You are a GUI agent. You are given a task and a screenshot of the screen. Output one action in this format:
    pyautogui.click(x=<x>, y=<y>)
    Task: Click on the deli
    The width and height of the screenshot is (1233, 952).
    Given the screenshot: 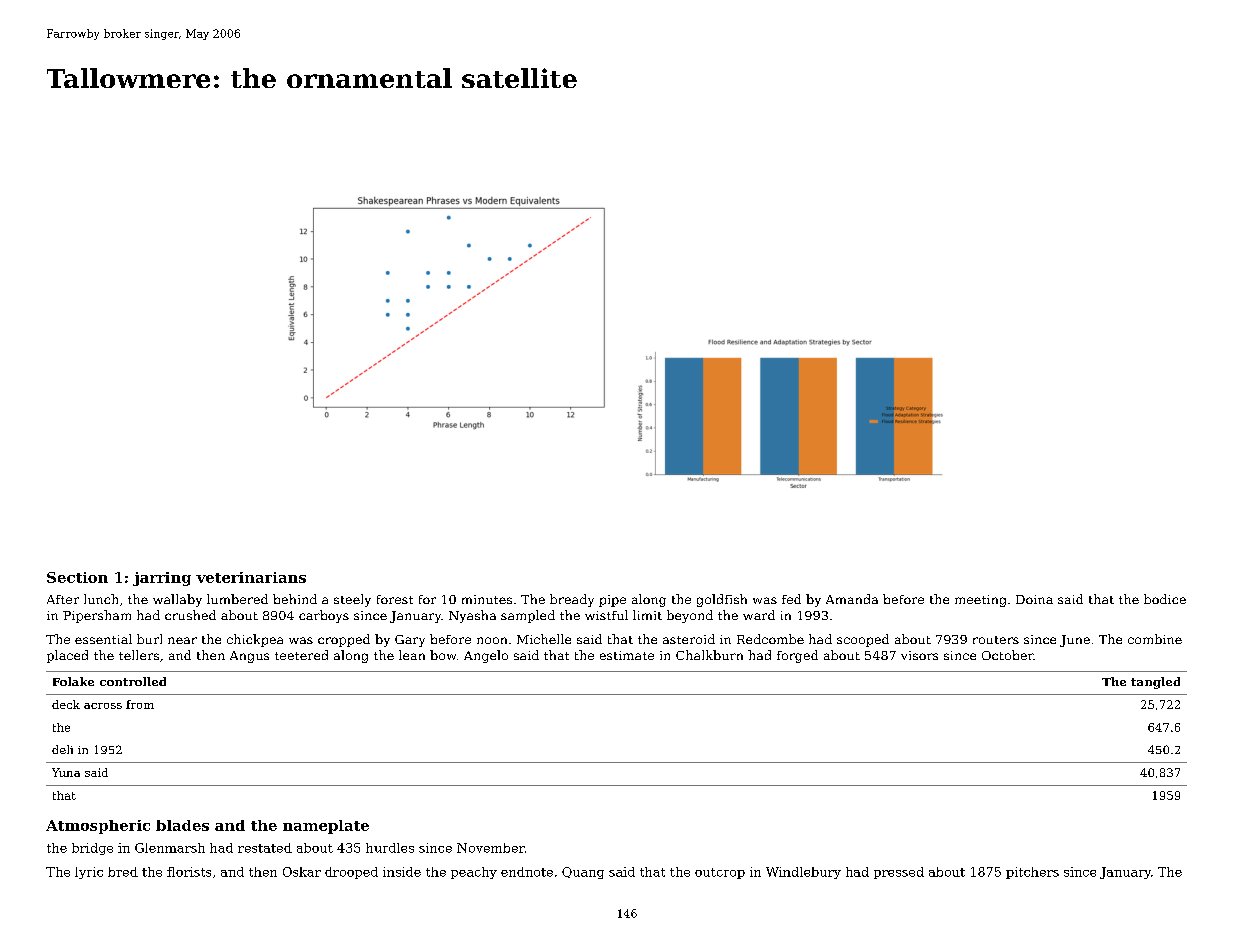 What is the action you would take?
    pyautogui.click(x=62, y=749)
